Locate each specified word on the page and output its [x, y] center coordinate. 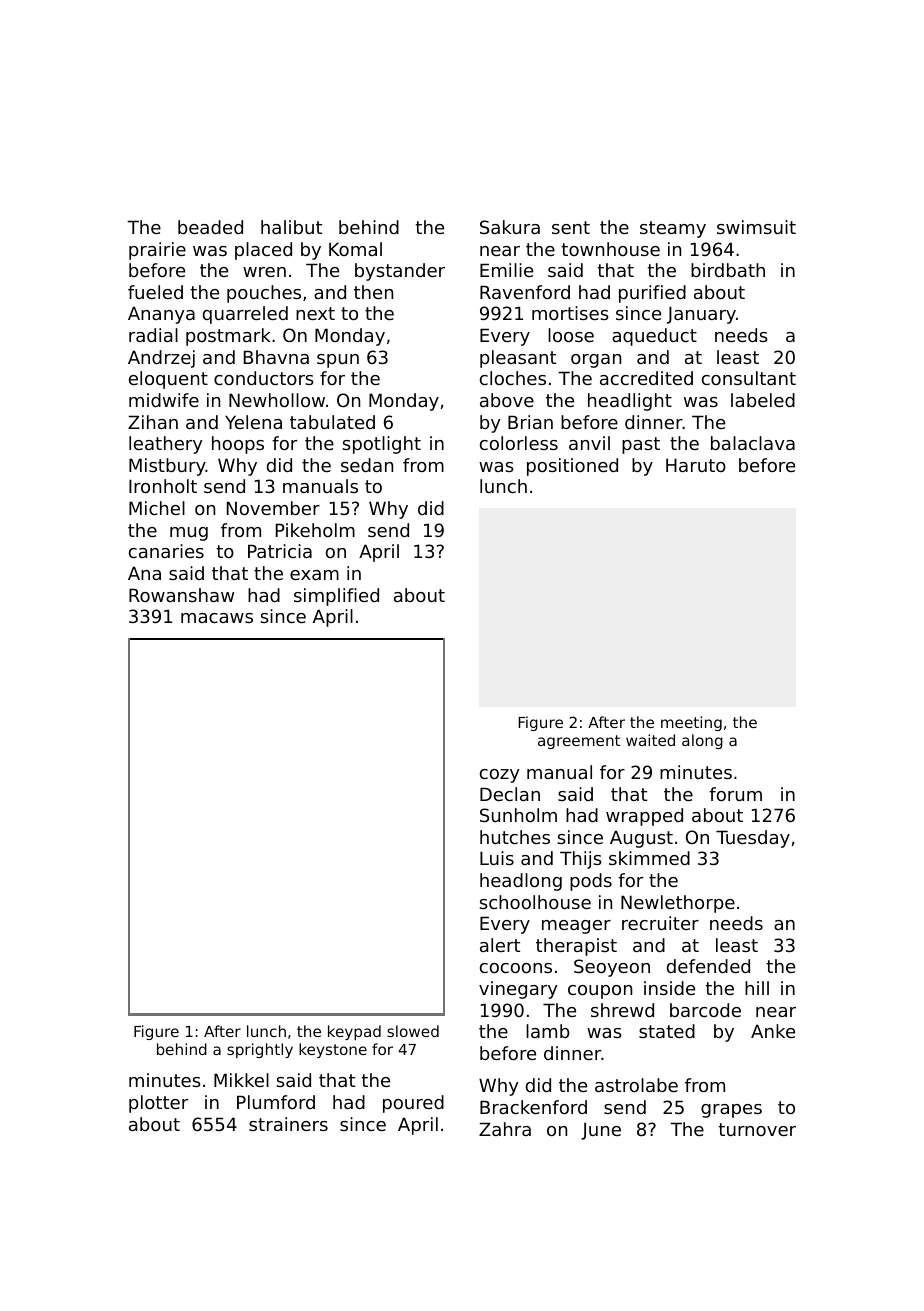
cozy [499, 776]
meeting [691, 723]
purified [652, 294]
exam [314, 575]
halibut [291, 227]
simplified [336, 597]
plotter [158, 1104]
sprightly [260, 1050]
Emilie [506, 270]
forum [735, 794]
